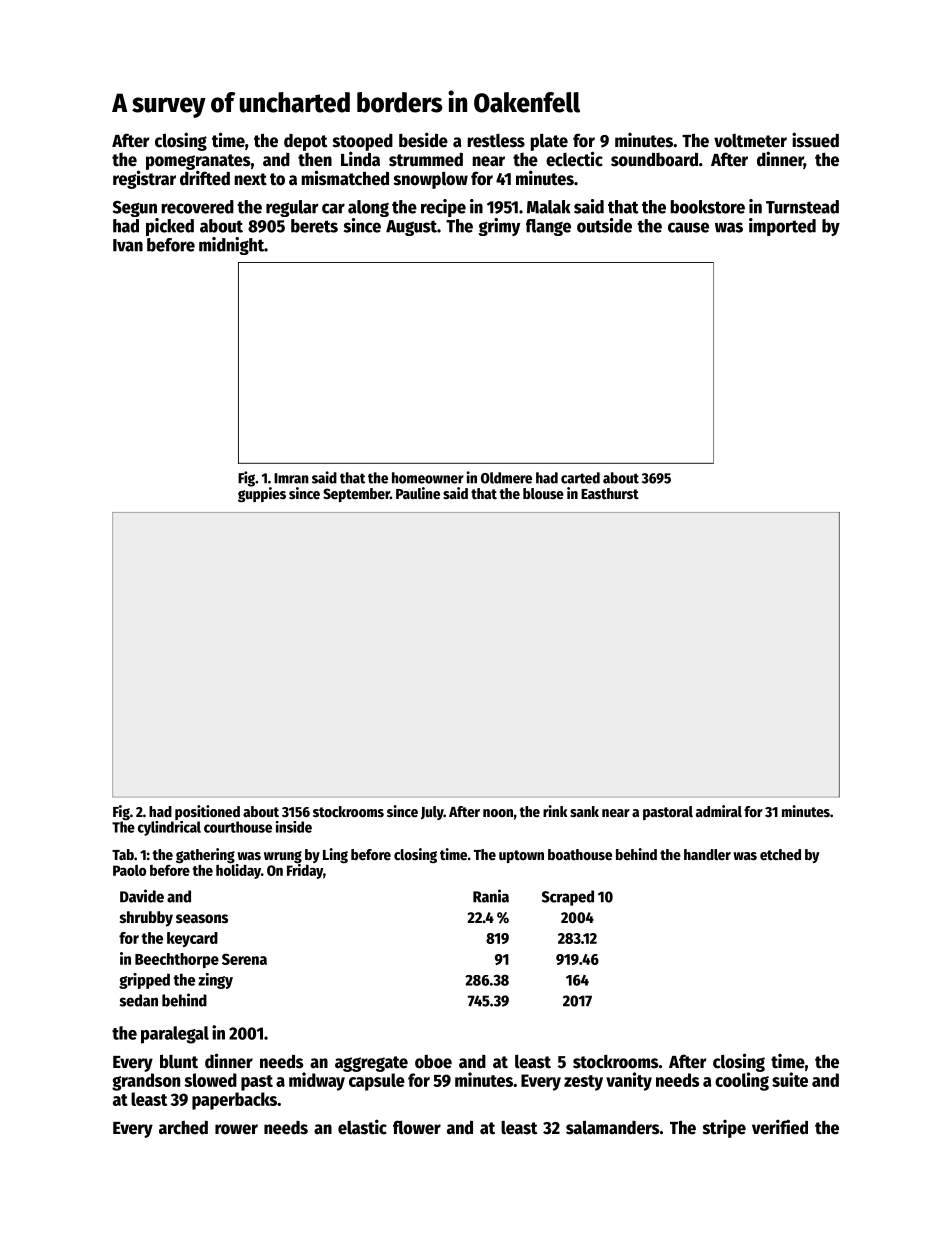  Describe the element at coordinates (568, 898) in the screenshot. I see `Scraped` at that location.
